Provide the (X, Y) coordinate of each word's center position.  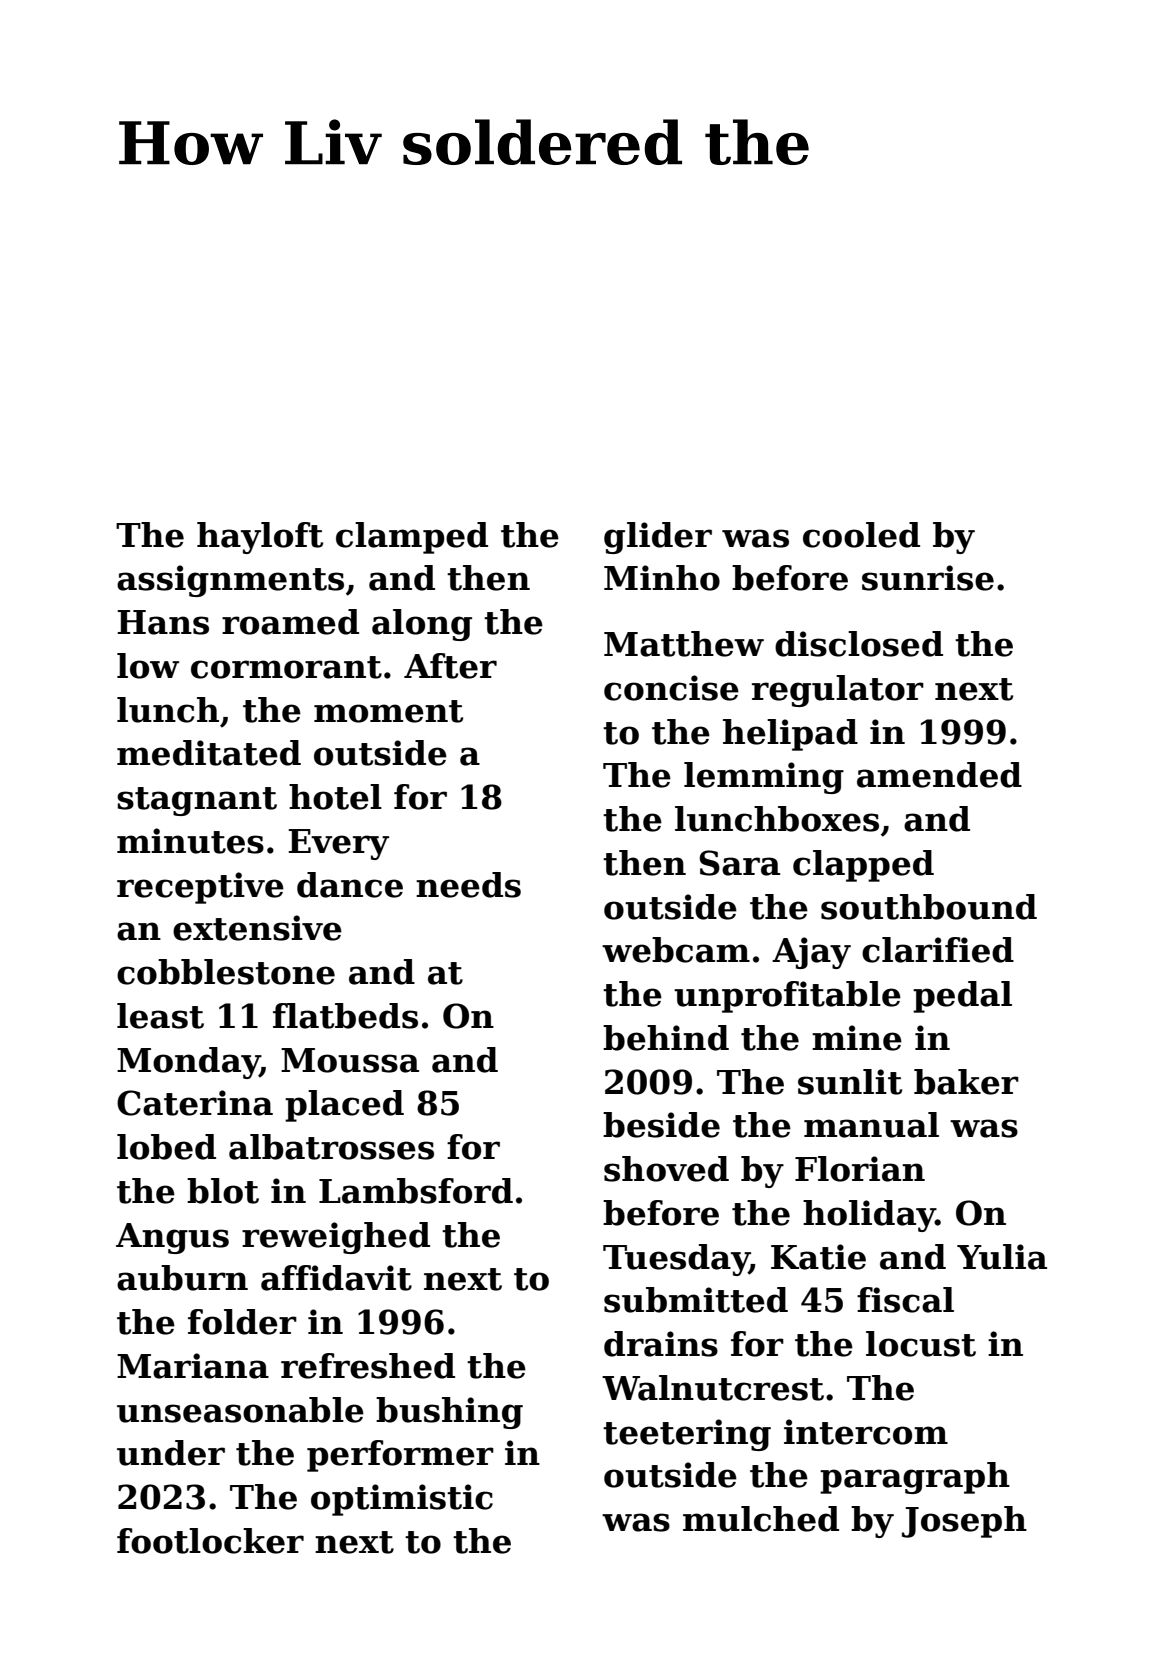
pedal (962, 997)
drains (661, 1344)
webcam (676, 950)
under (171, 1453)
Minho (662, 578)
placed (344, 1106)
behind (666, 1038)
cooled (861, 535)
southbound (929, 907)
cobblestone (226, 972)
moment (388, 711)
